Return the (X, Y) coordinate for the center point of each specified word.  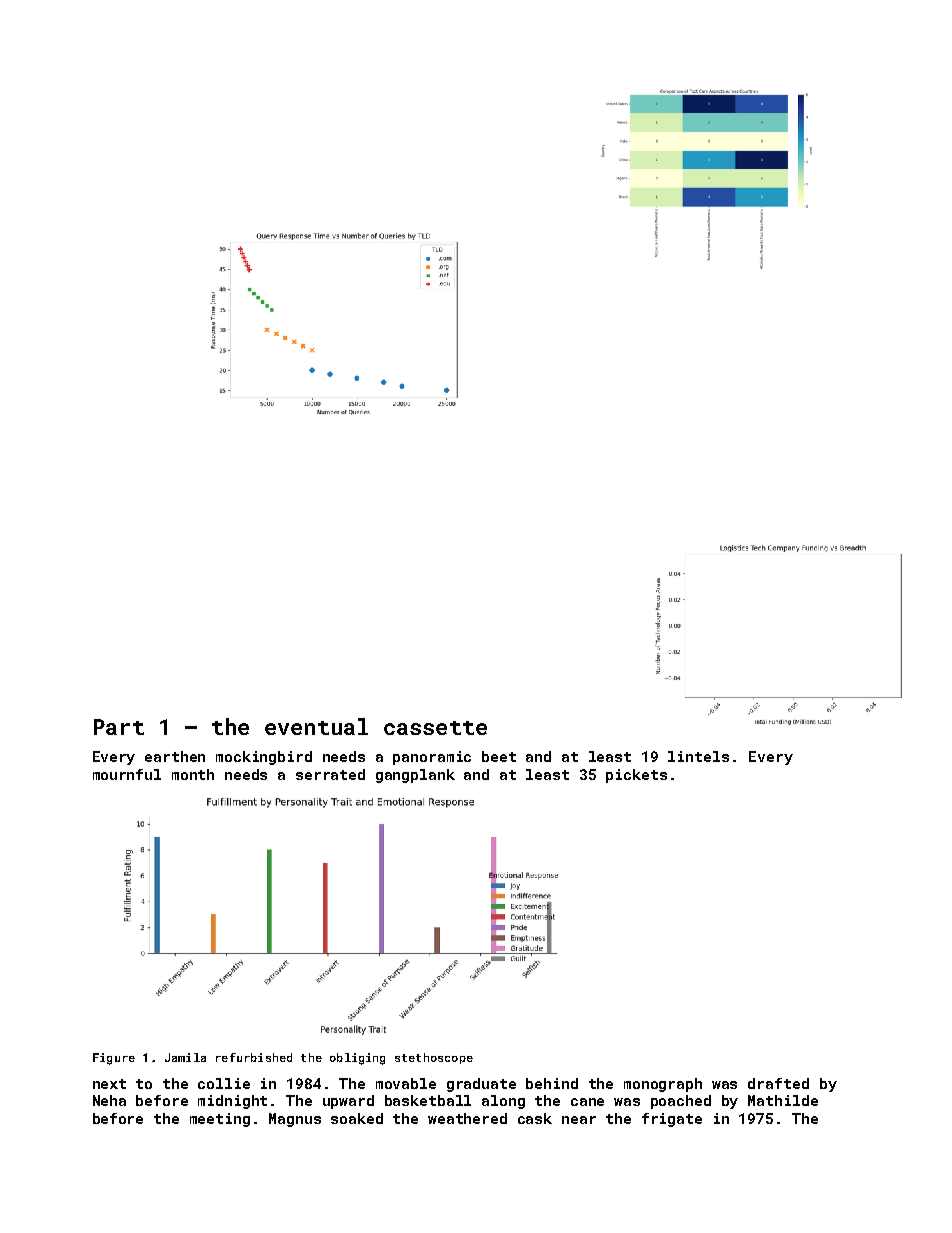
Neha (109, 1100)
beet (499, 756)
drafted (778, 1083)
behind (552, 1083)
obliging (357, 1059)
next (109, 1084)
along (503, 1102)
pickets (636, 776)
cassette (435, 728)
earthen (175, 756)
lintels (698, 756)
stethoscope (434, 1058)
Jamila (185, 1057)
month (193, 774)
